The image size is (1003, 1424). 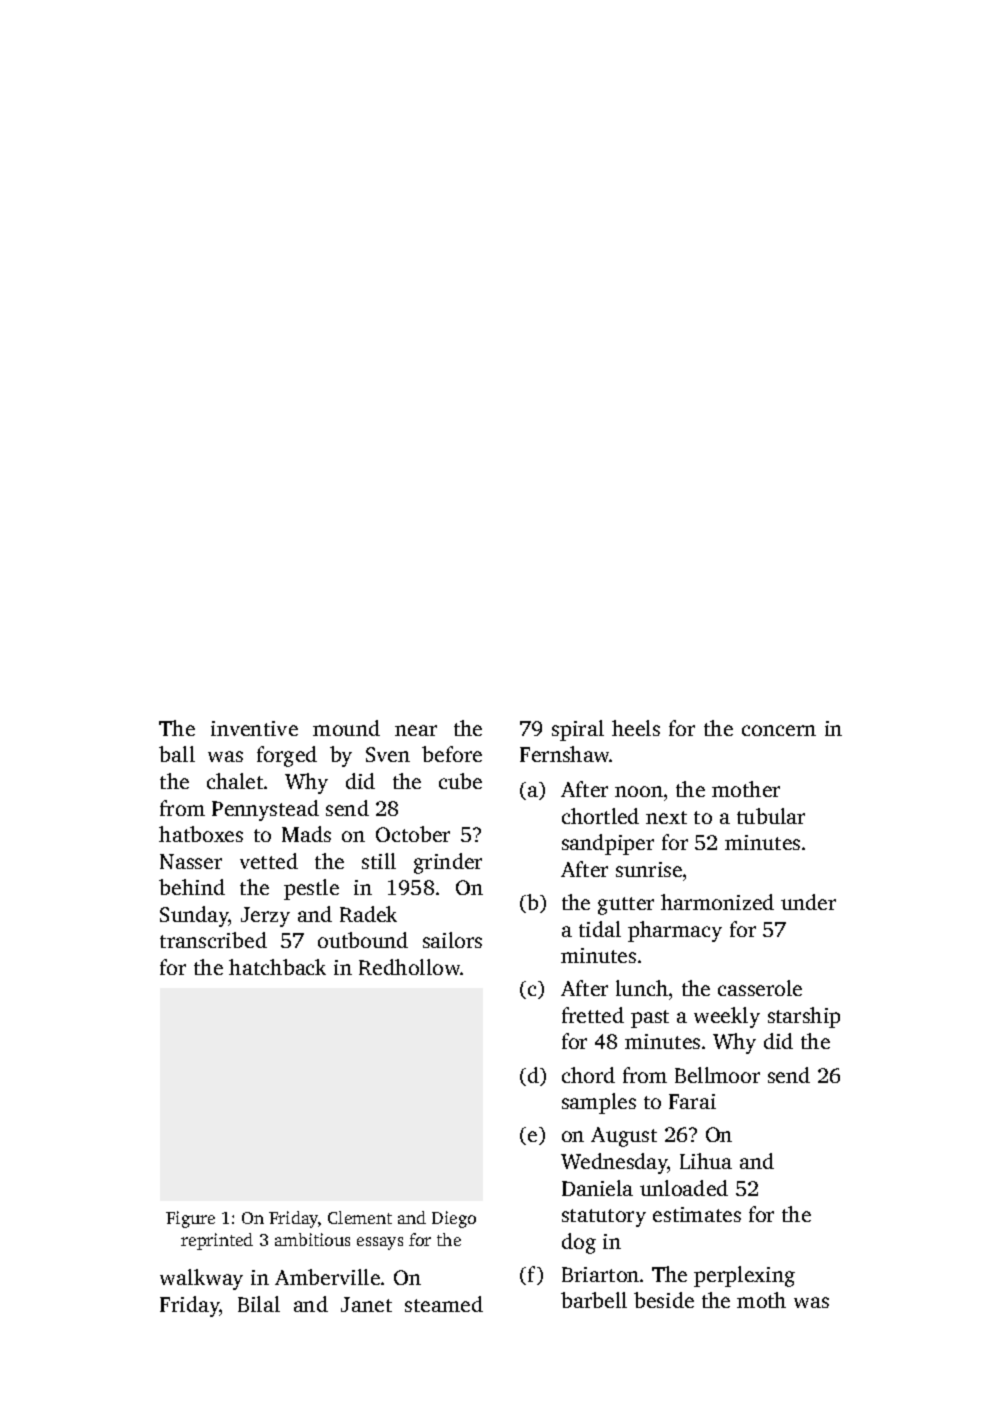 I want to click on inventive, so click(x=254, y=728).
